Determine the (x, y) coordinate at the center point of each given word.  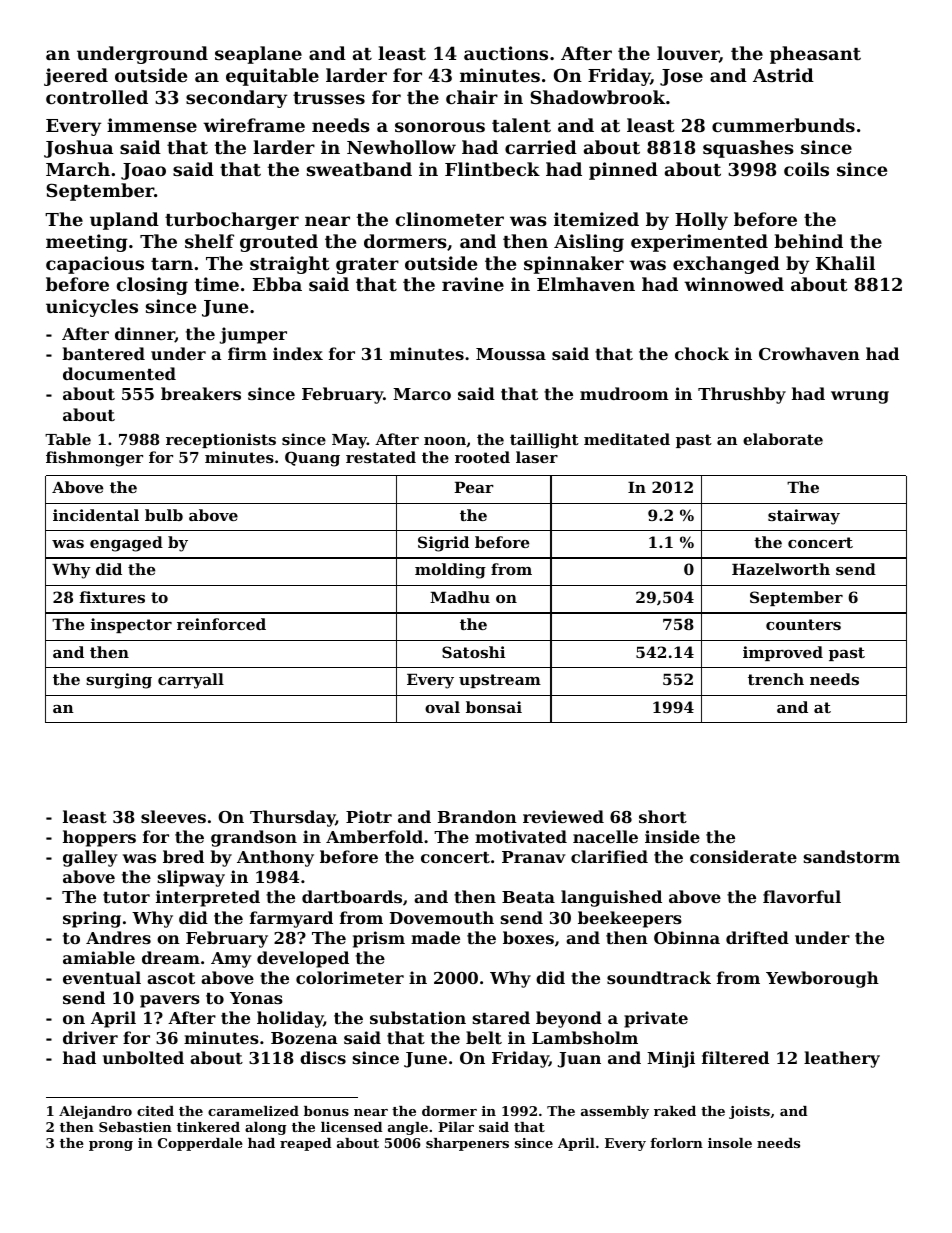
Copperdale (200, 1144)
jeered (76, 77)
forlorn (676, 1143)
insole (730, 1143)
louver (688, 53)
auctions (506, 53)
